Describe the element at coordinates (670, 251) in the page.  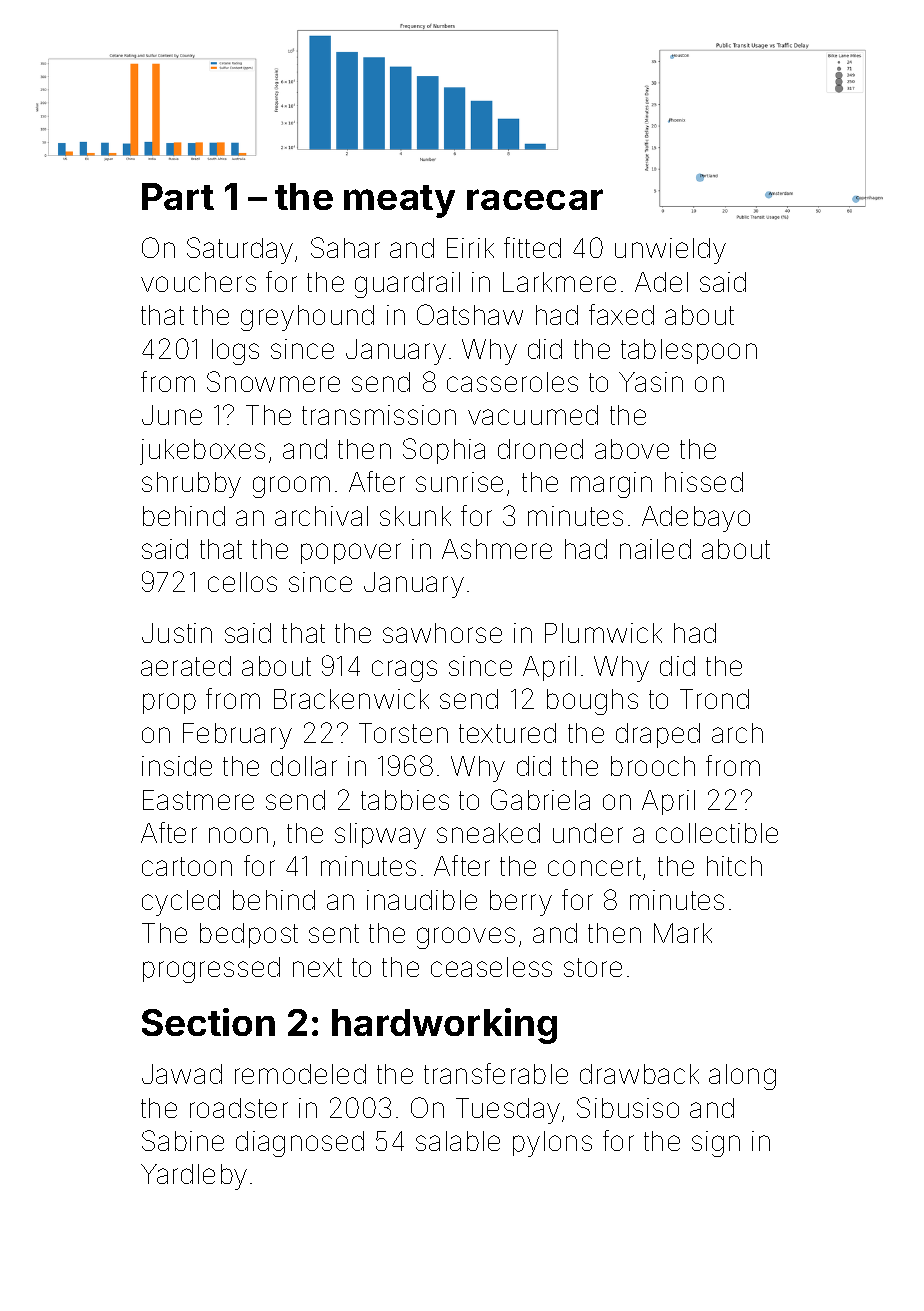
I see `unwieldy` at that location.
